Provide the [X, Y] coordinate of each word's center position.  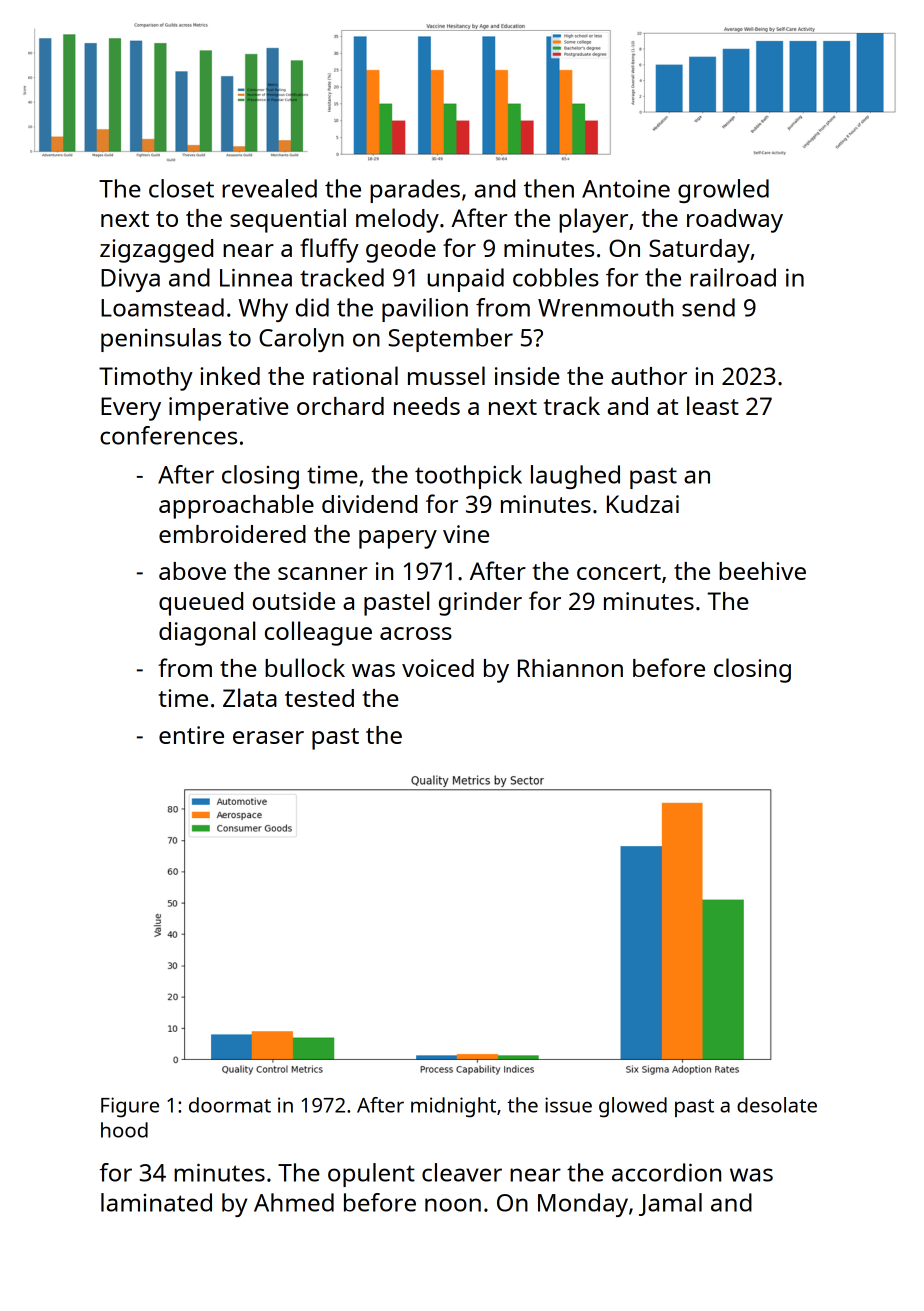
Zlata [250, 697]
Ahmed [294, 1202]
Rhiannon [570, 668]
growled [723, 191]
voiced [438, 668]
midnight [453, 1107]
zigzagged [156, 251]
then [549, 188]
